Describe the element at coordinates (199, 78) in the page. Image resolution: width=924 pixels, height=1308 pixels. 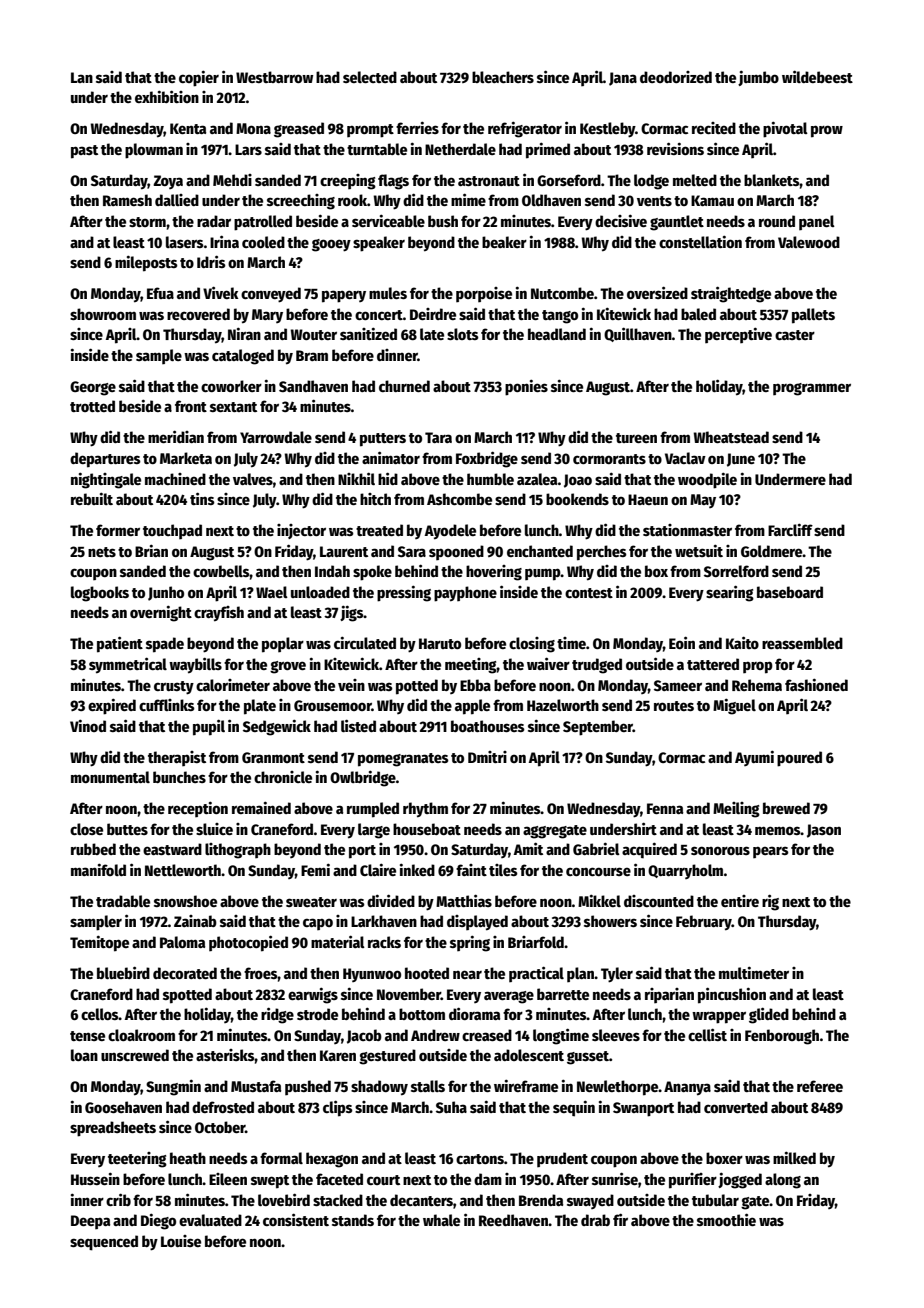
I see `copier` at that location.
